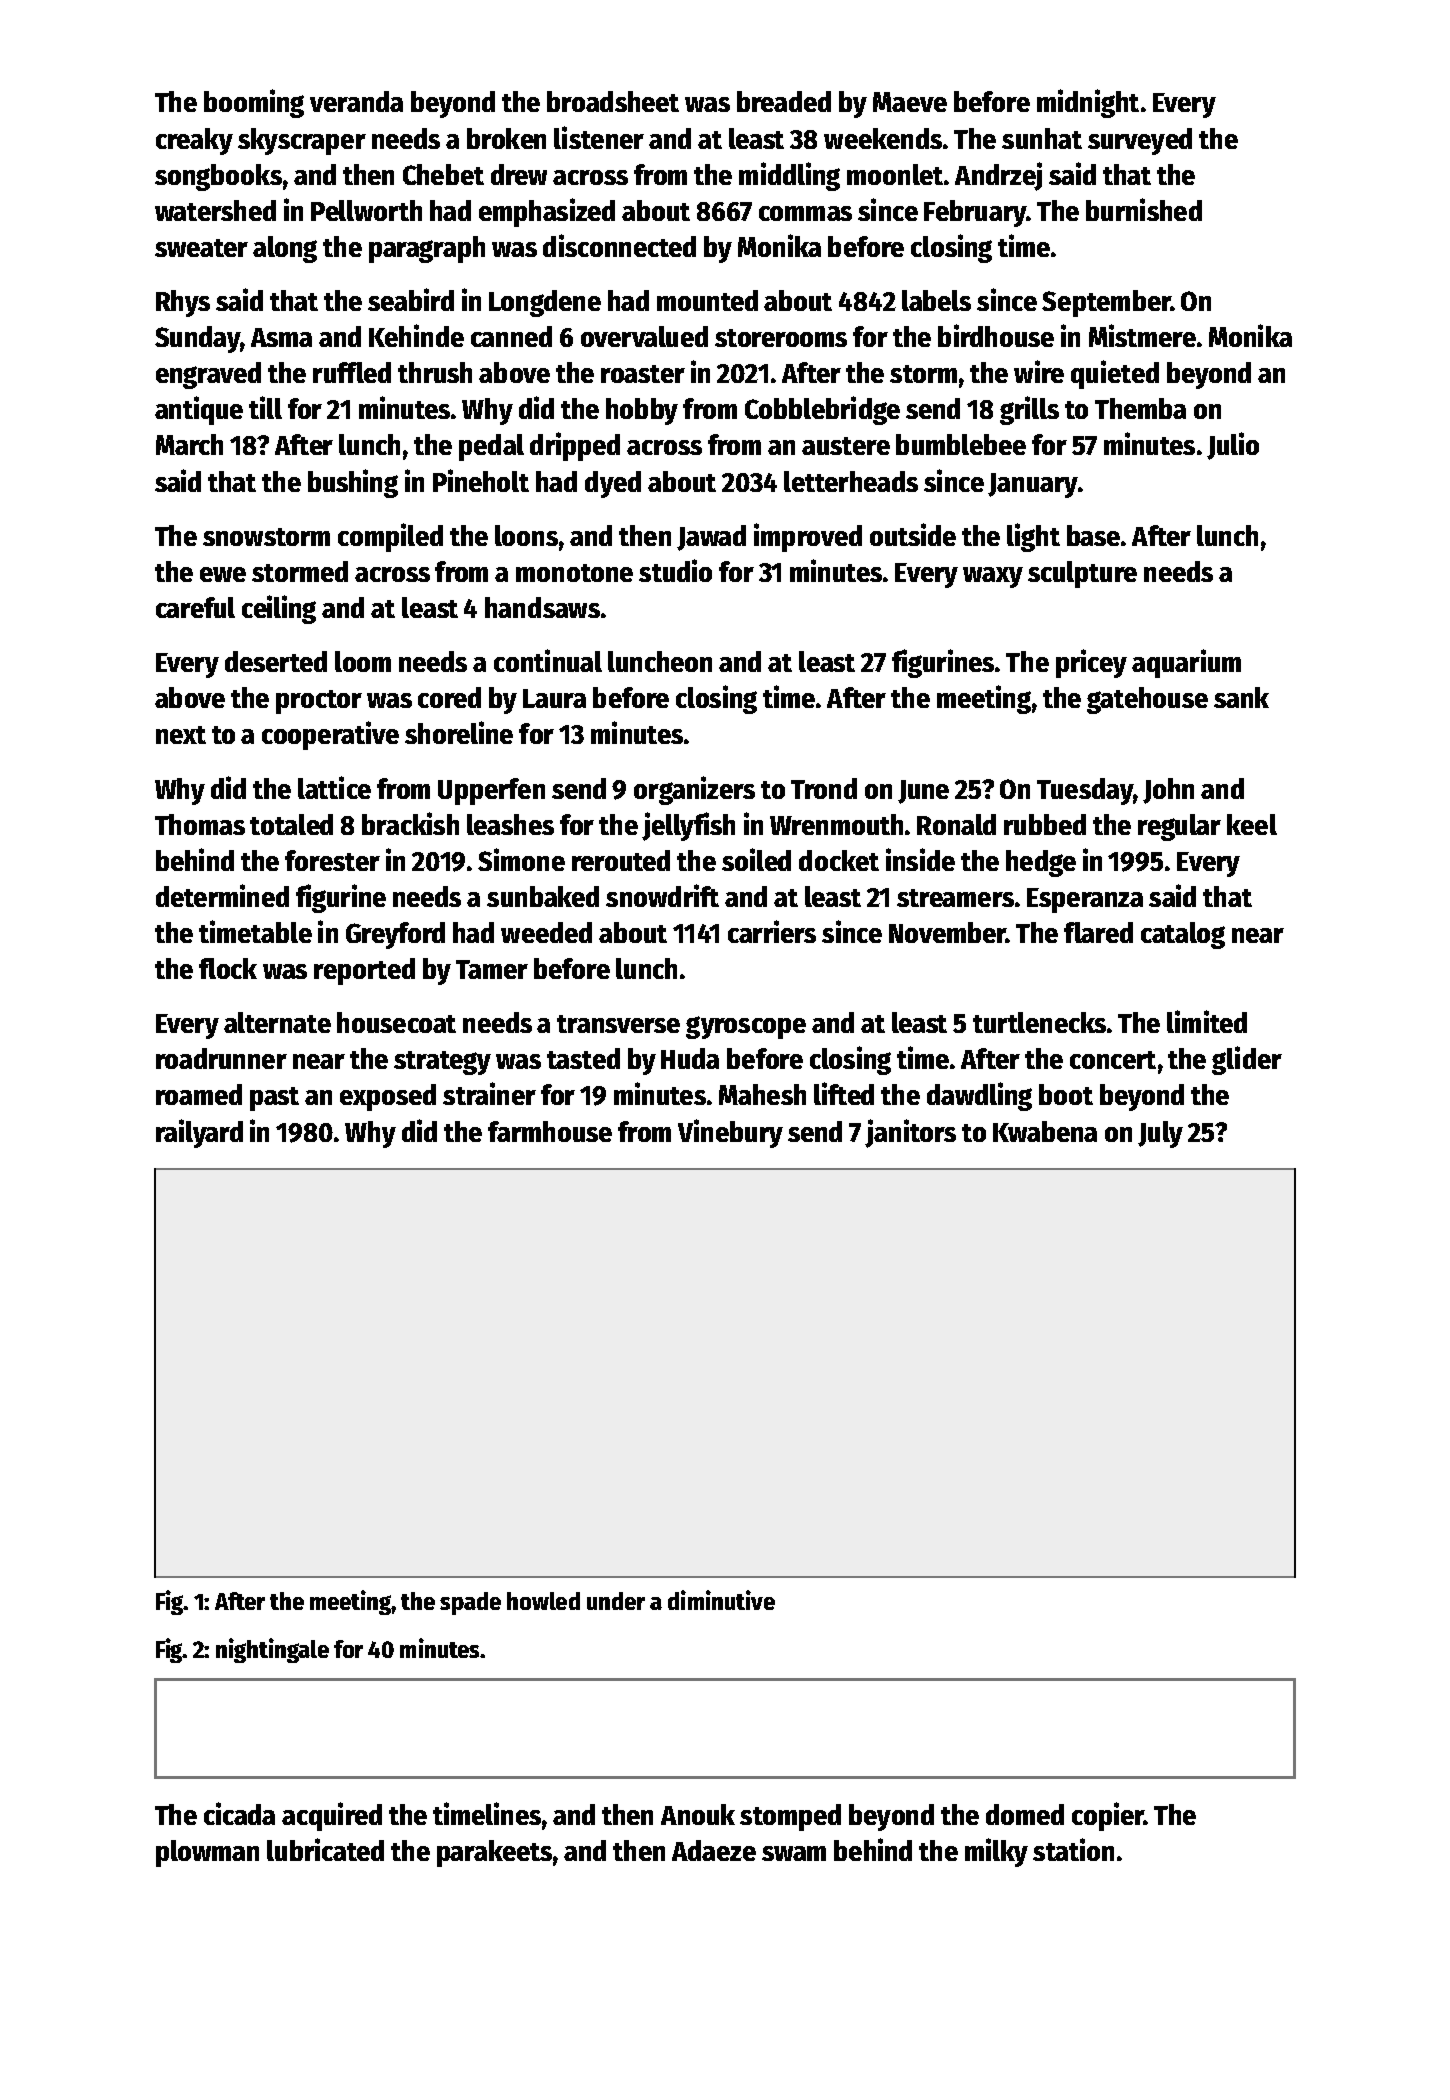 The image size is (1450, 2100). Describe the element at coordinates (910, 1133) in the document. I see `janitors` at that location.
